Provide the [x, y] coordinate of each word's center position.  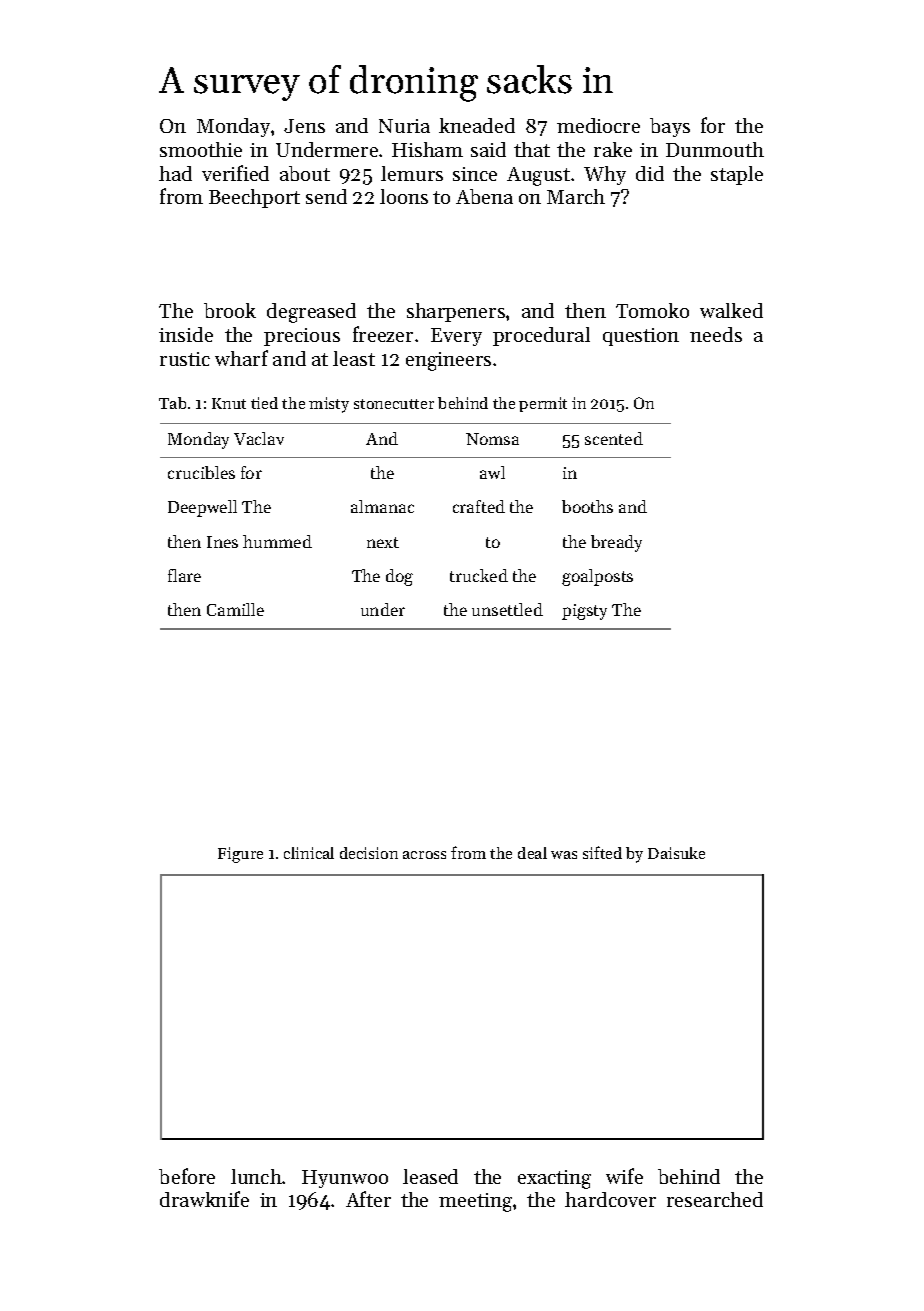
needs [716, 334]
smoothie [201, 149]
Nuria [404, 126]
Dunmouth [715, 149]
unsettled [507, 609]
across [424, 855]
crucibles [201, 472]
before [187, 1176]
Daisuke [676, 853]
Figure [240, 855]
